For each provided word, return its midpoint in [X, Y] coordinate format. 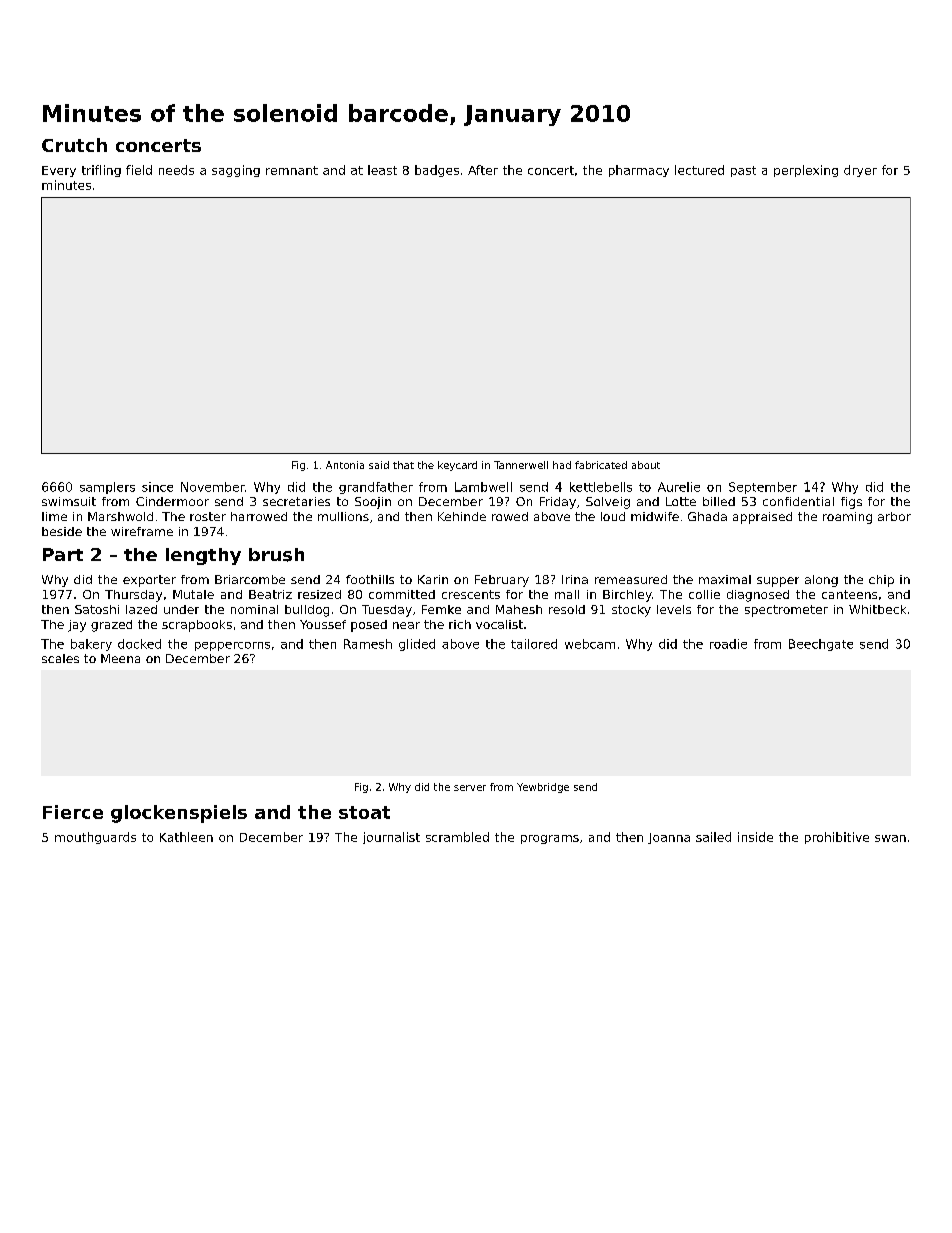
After [483, 170]
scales [60, 658]
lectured [699, 170]
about [646, 465]
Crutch [74, 145]
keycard [457, 466]
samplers [107, 488]
